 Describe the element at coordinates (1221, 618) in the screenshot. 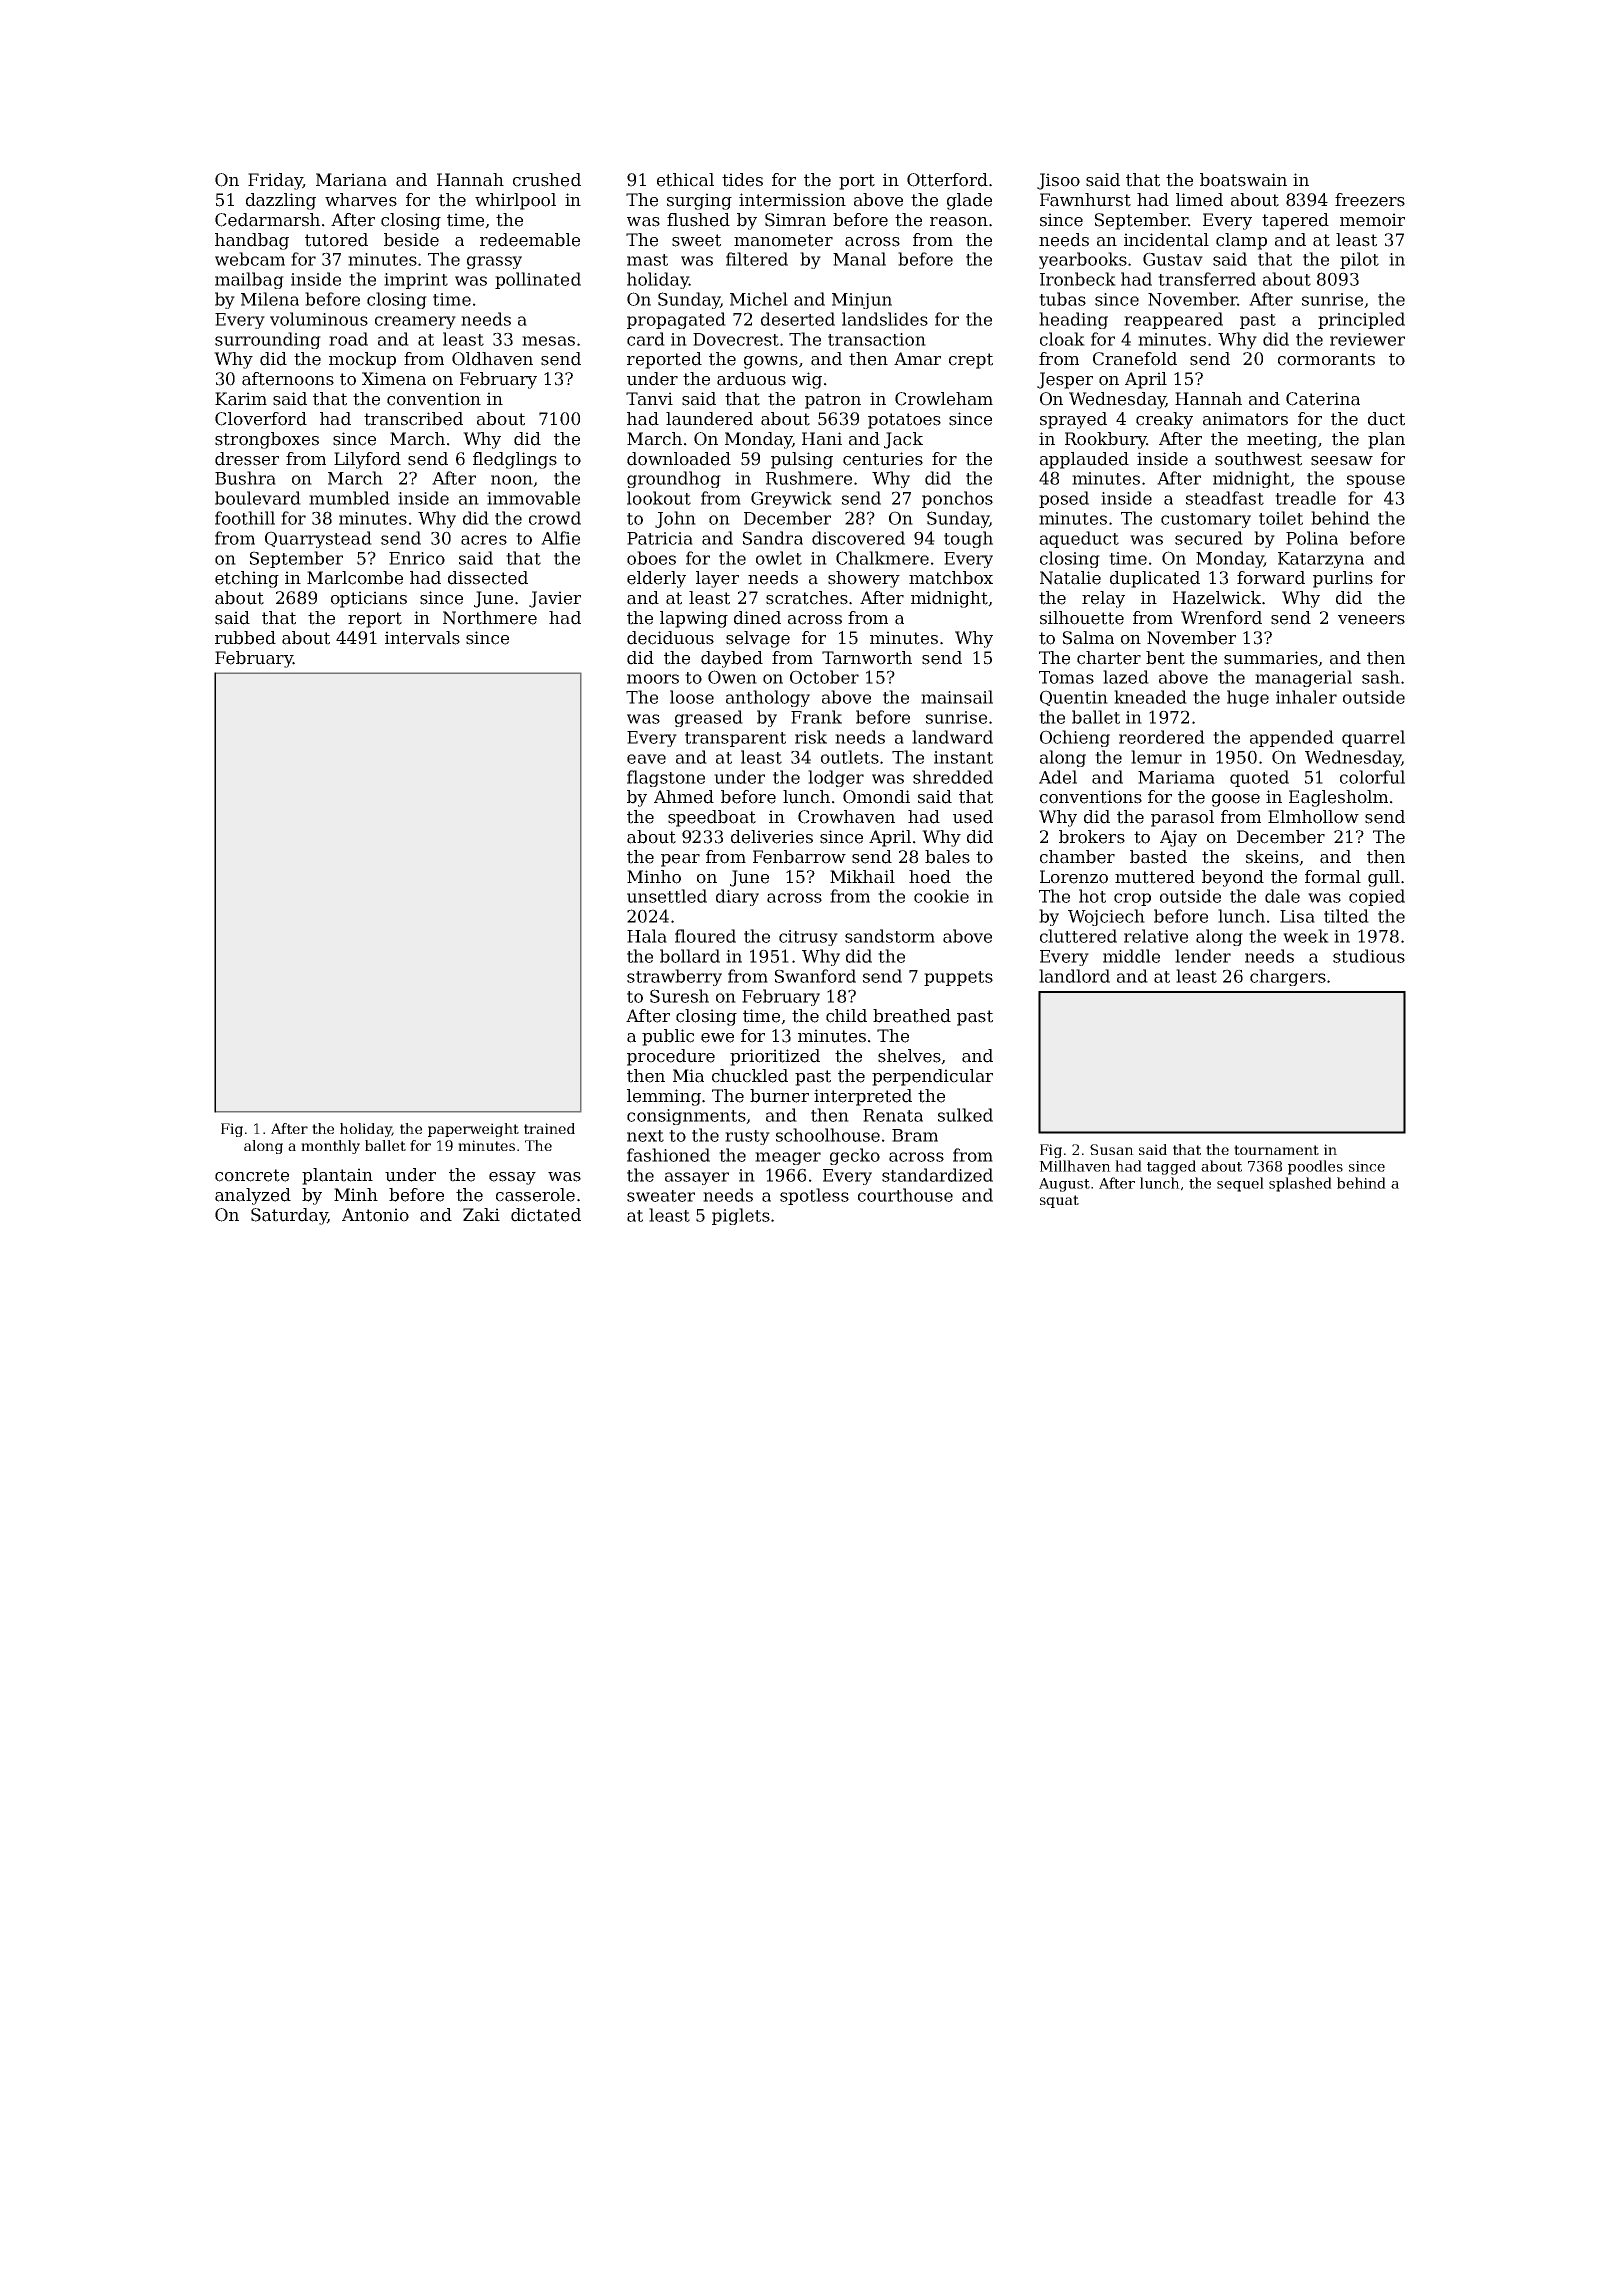

I see `Wrenford` at that location.
